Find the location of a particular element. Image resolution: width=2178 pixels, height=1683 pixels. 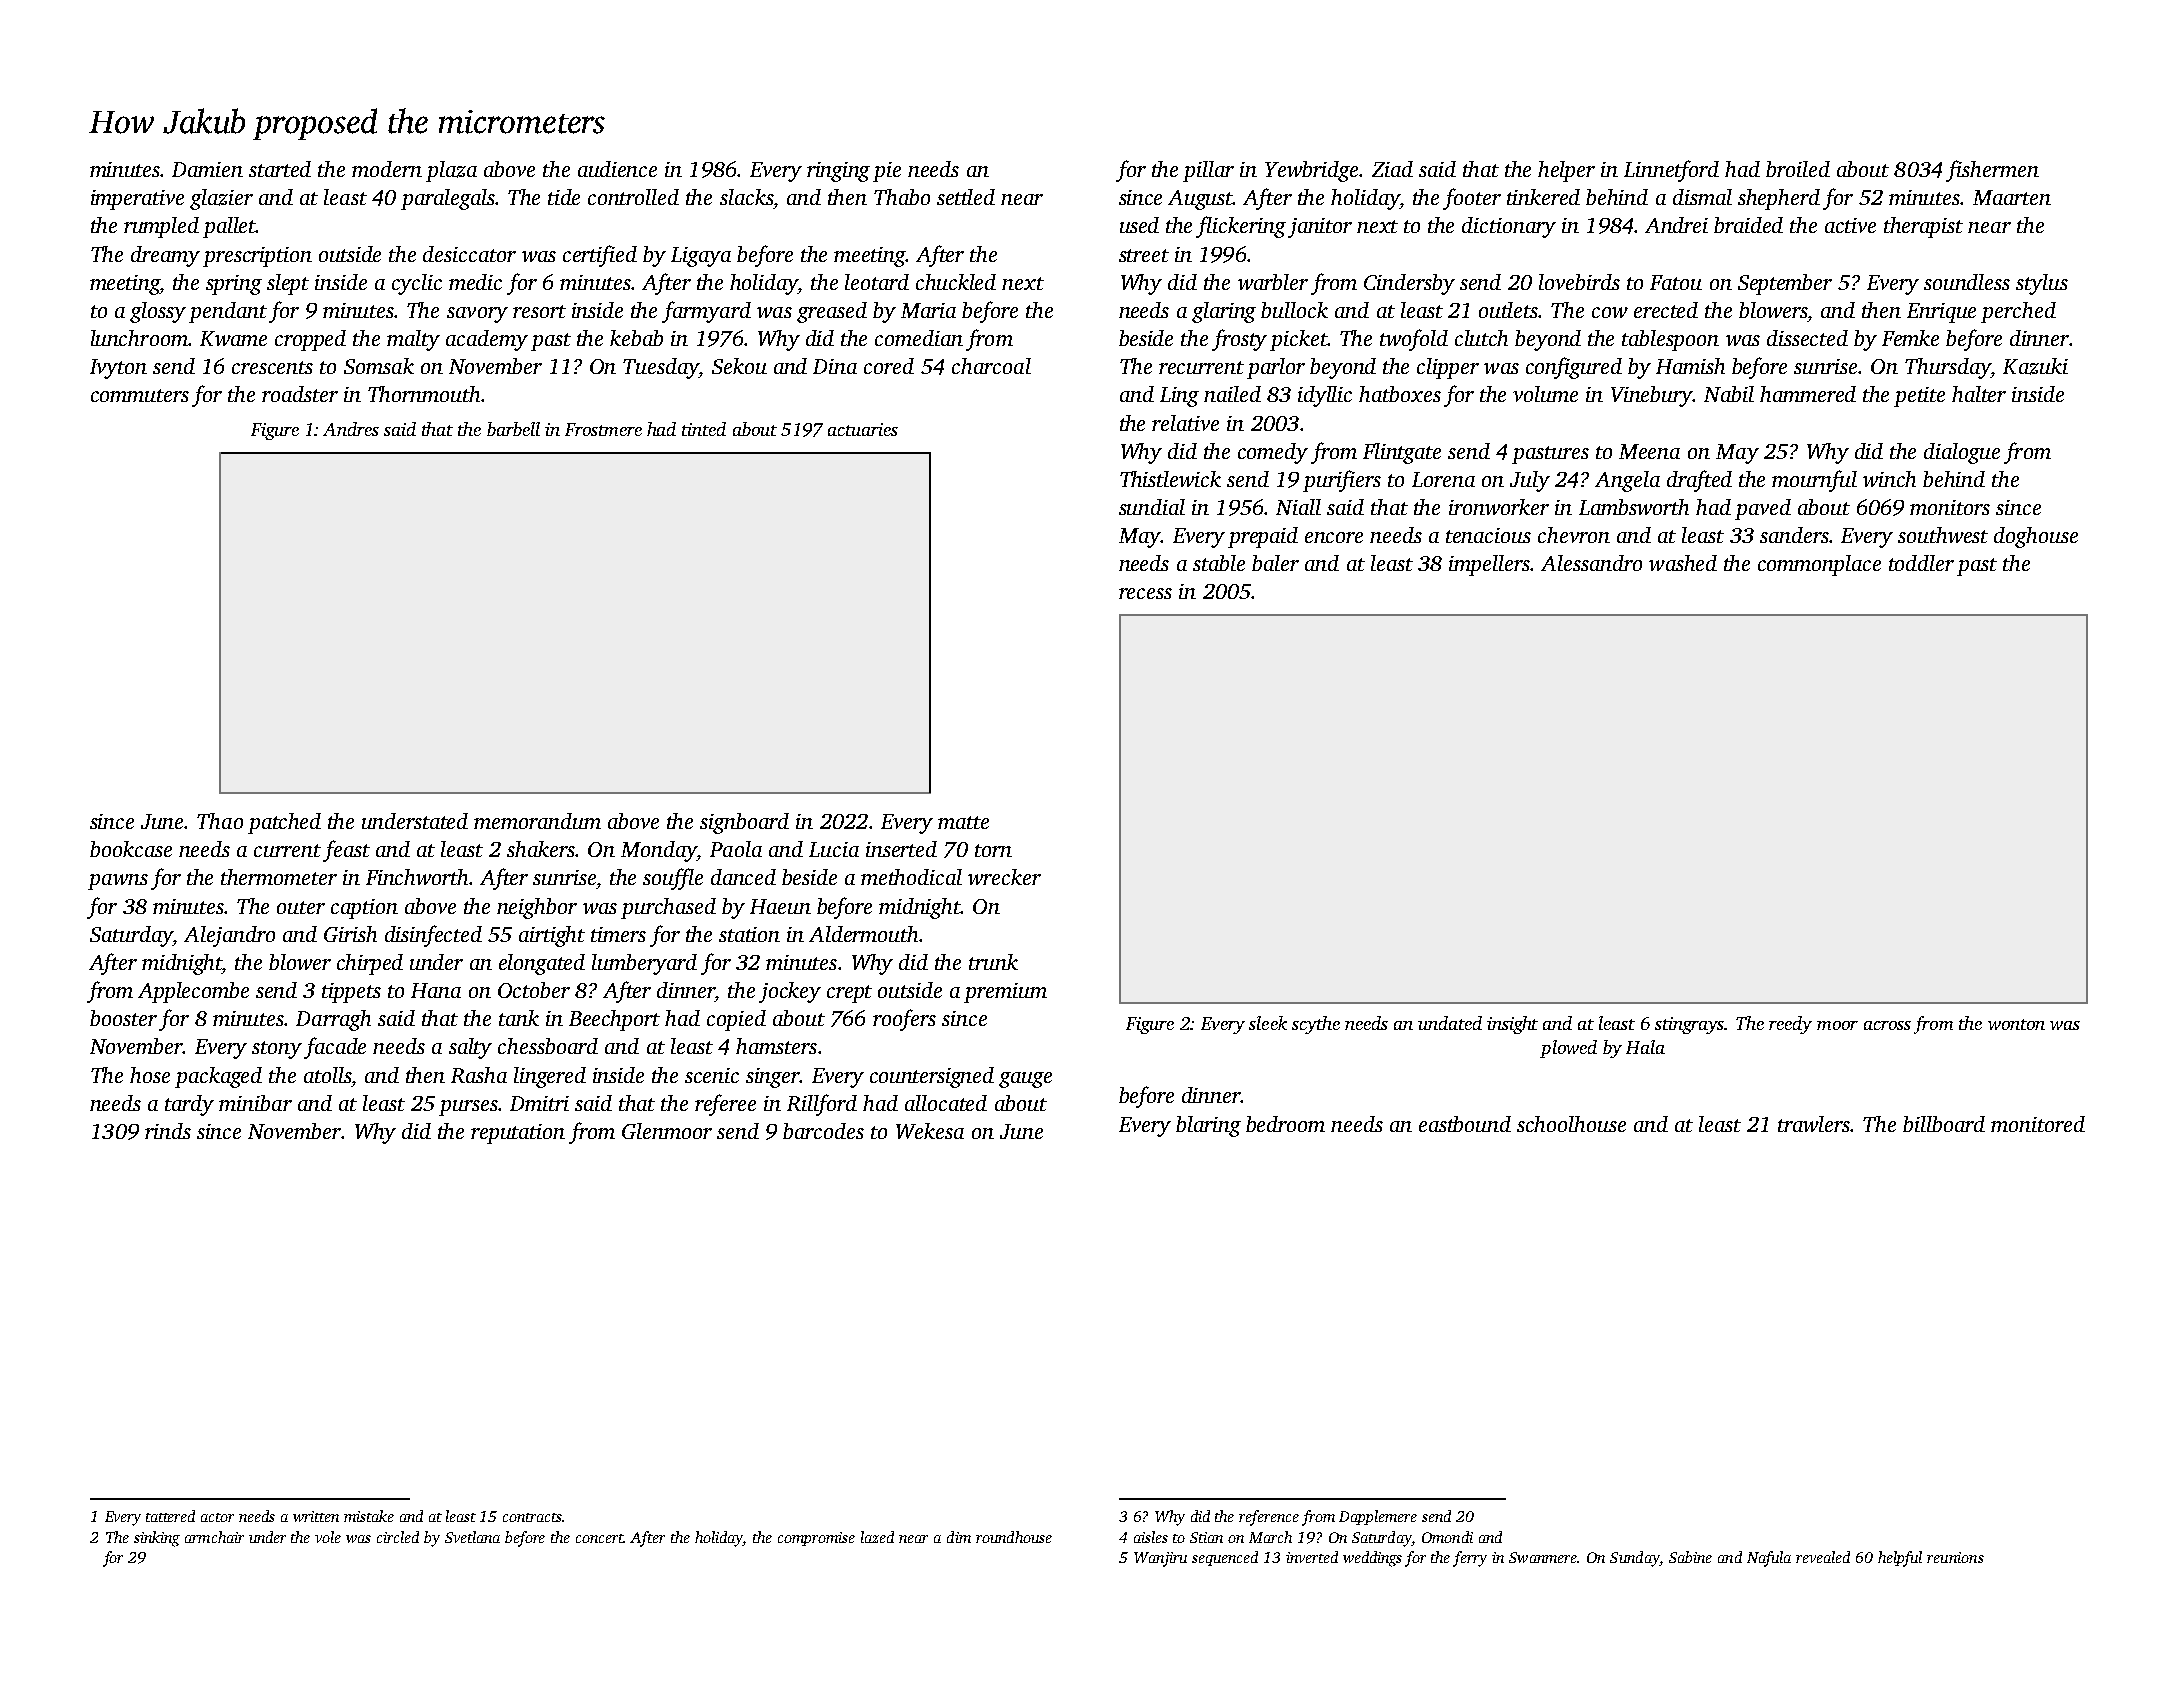

blaring is located at coordinates (1208, 1126).
